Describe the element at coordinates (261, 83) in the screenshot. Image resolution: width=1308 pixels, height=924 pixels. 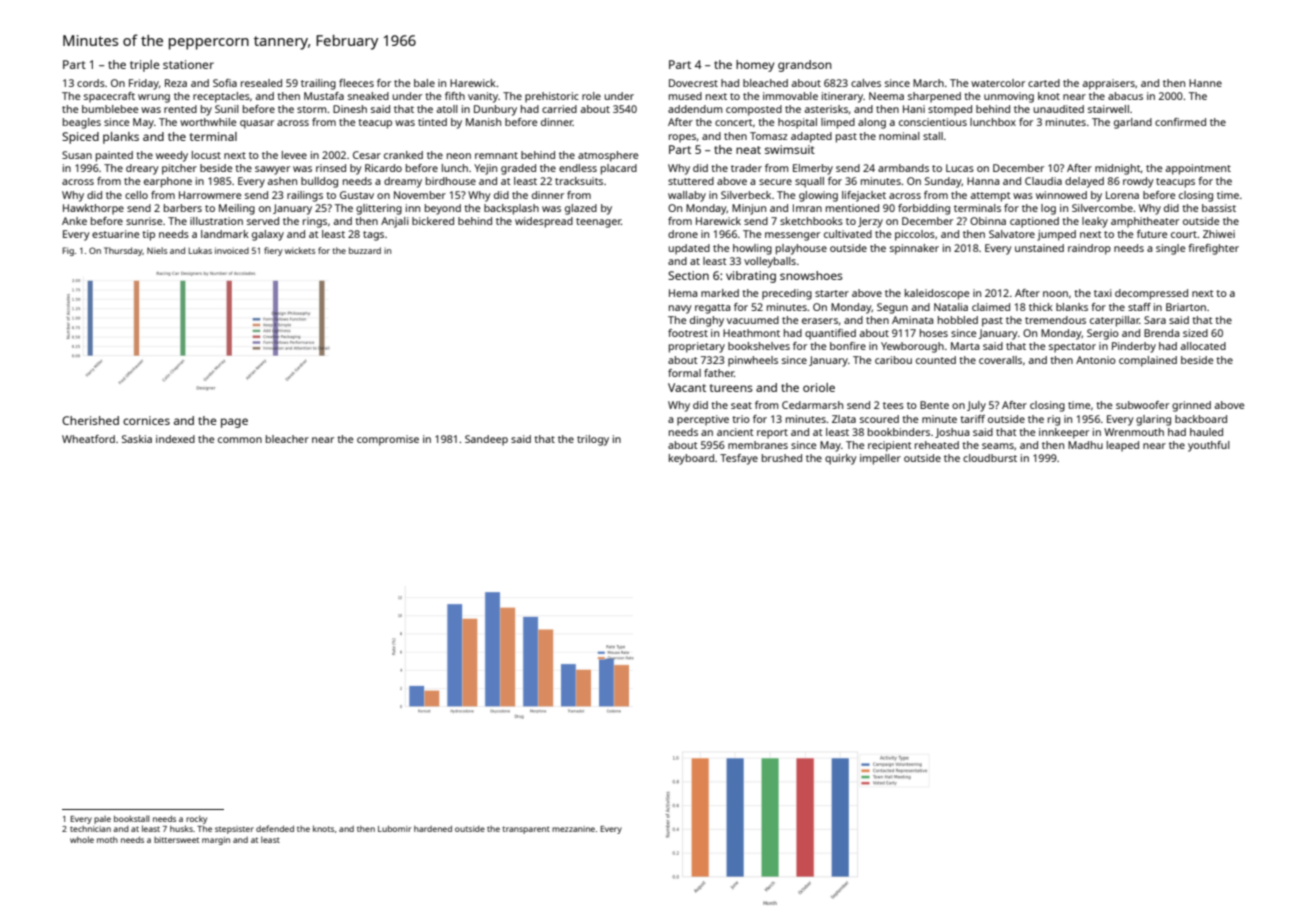
I see `resealed` at that location.
